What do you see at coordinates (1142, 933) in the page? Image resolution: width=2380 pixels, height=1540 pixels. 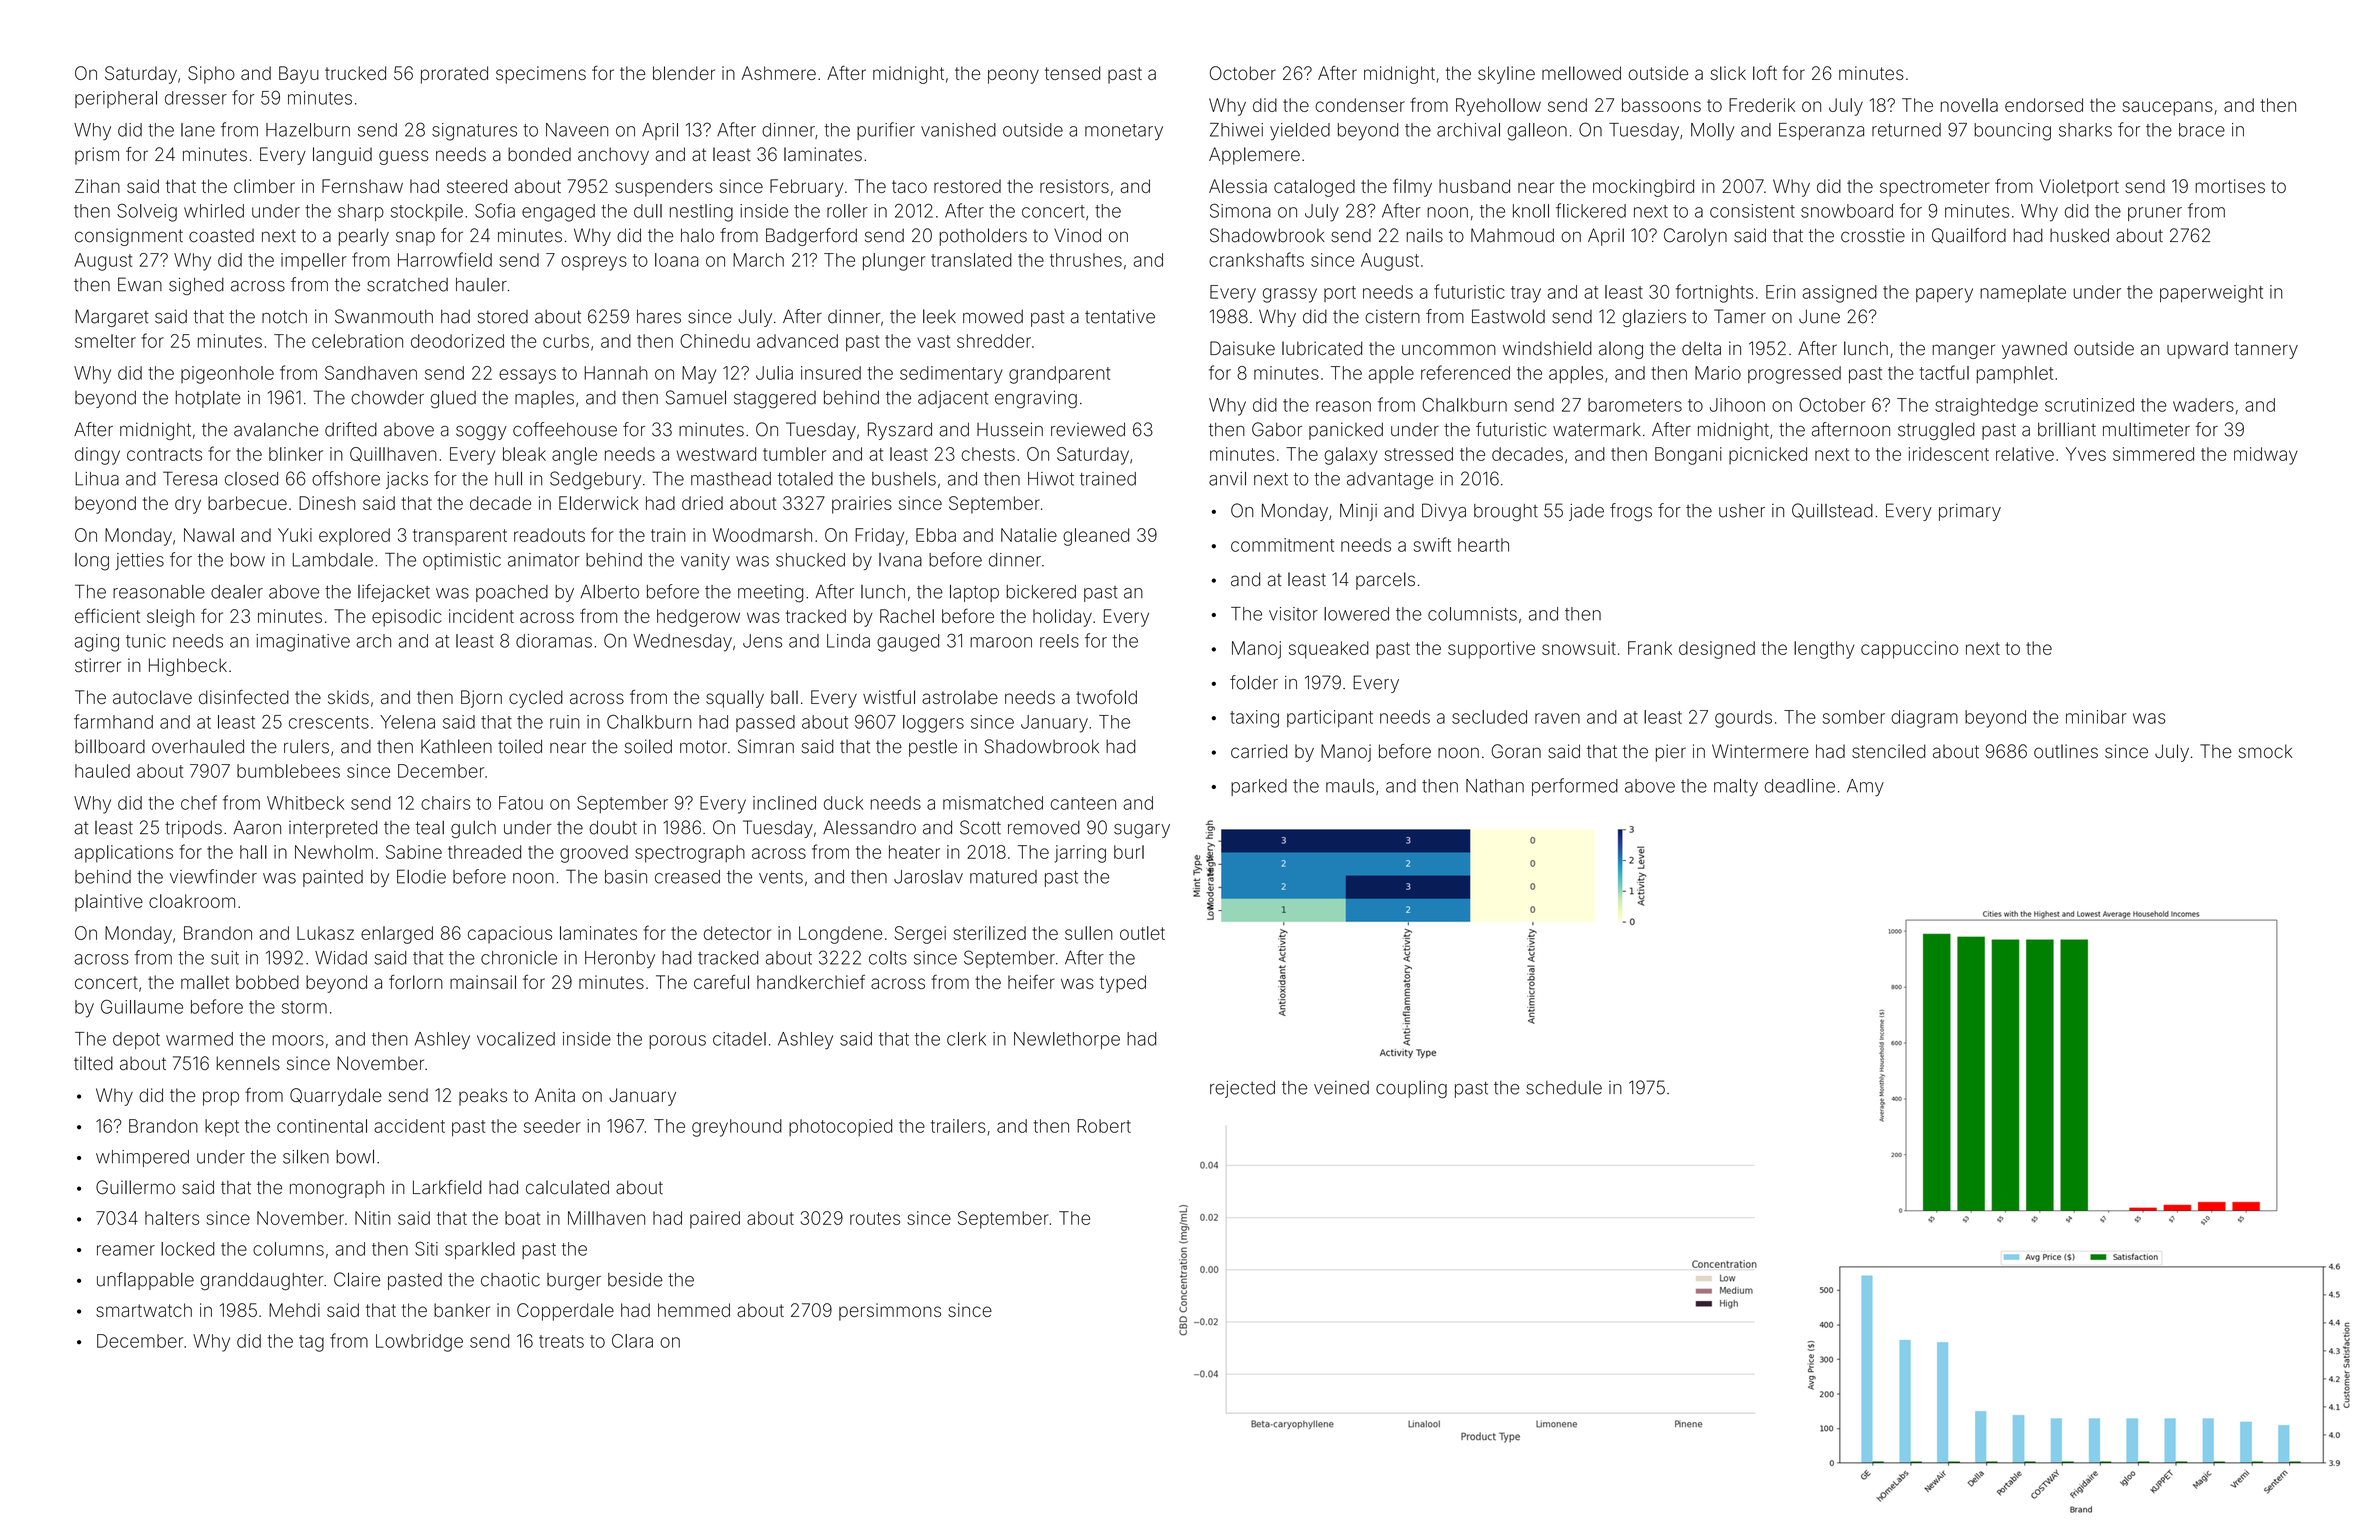 I see `outlet` at bounding box center [1142, 933].
